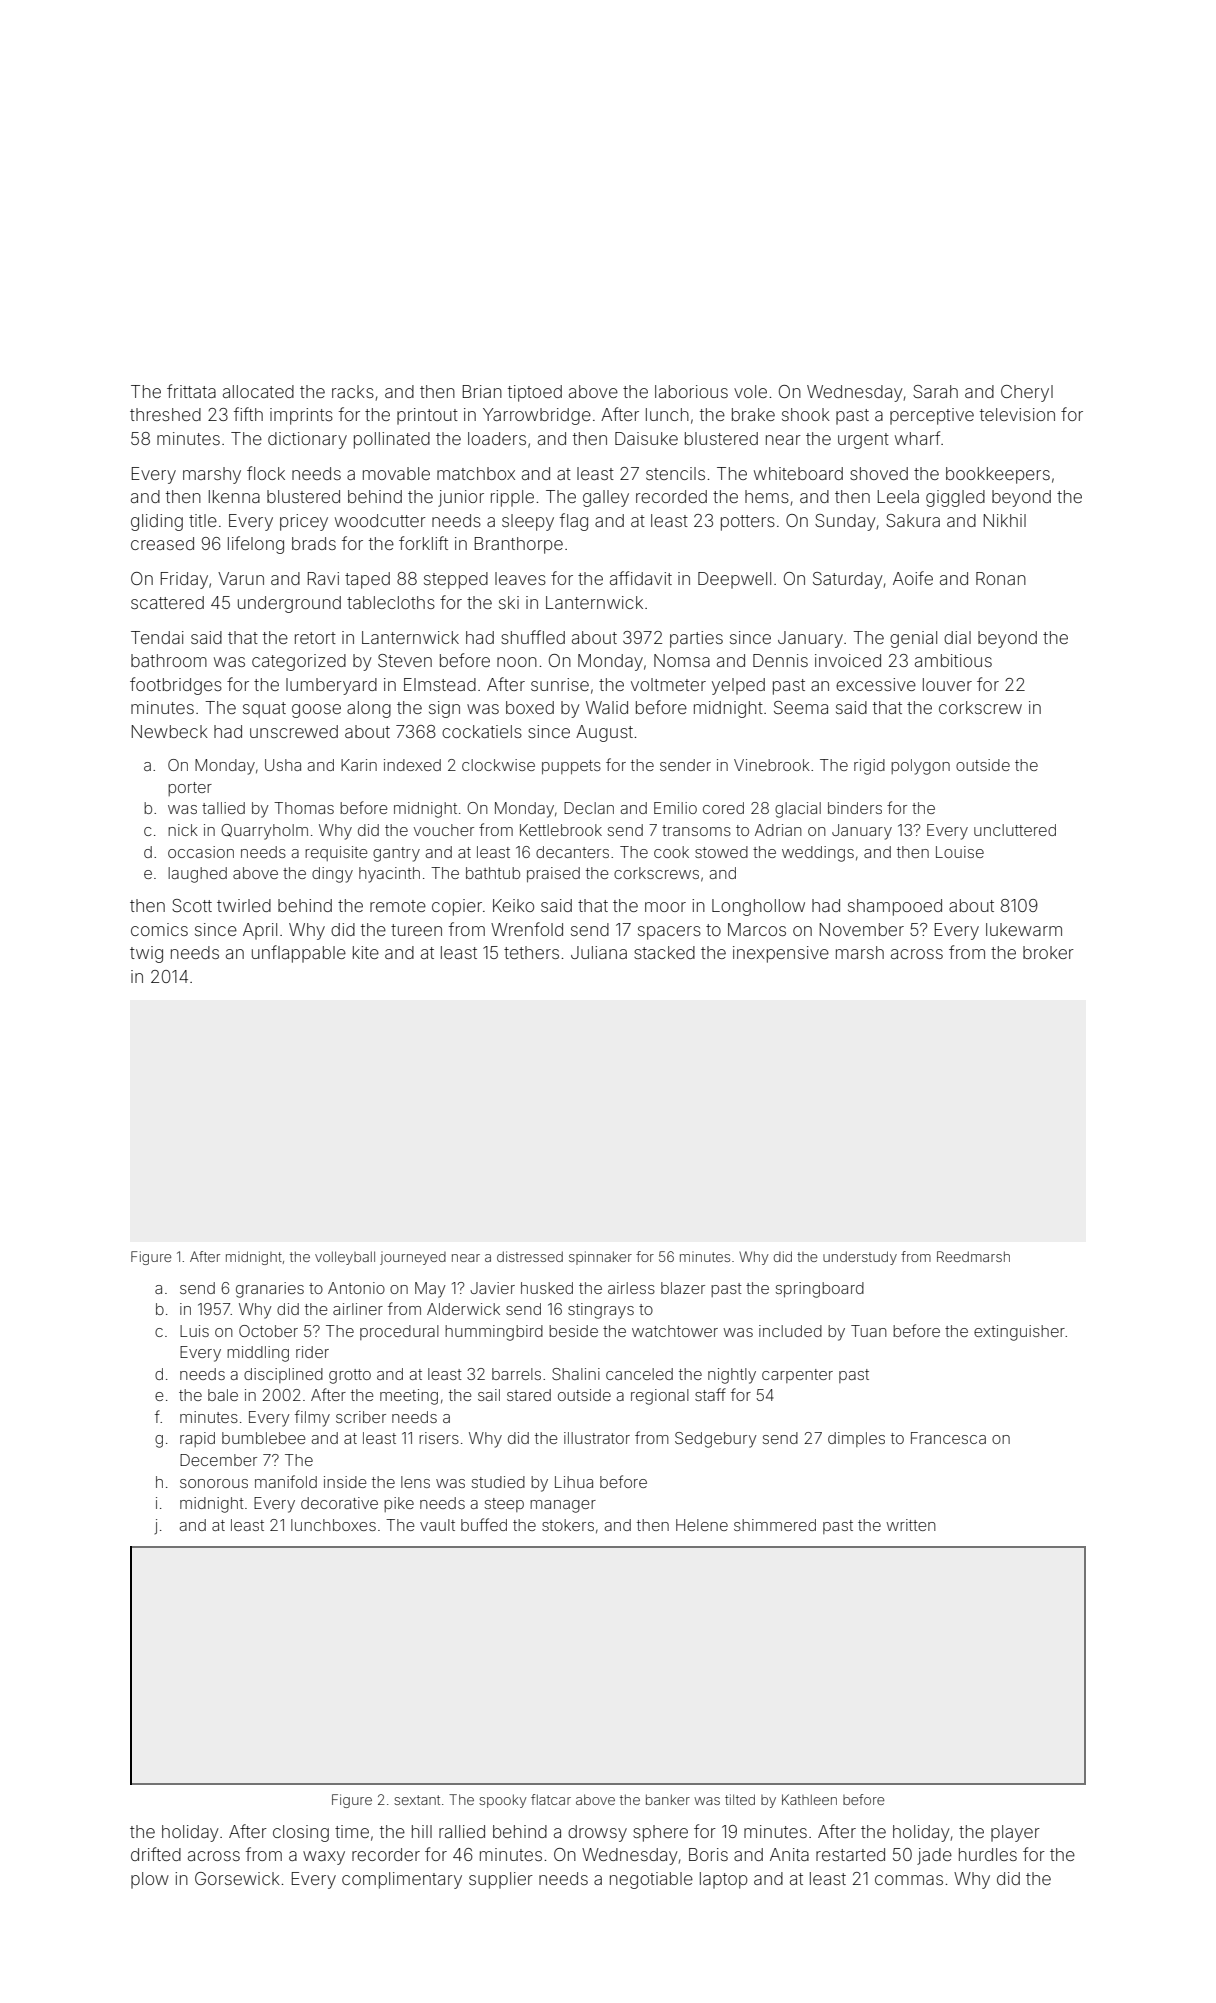 The width and height of the image is (1216, 2003). I want to click on commas, so click(909, 1880).
